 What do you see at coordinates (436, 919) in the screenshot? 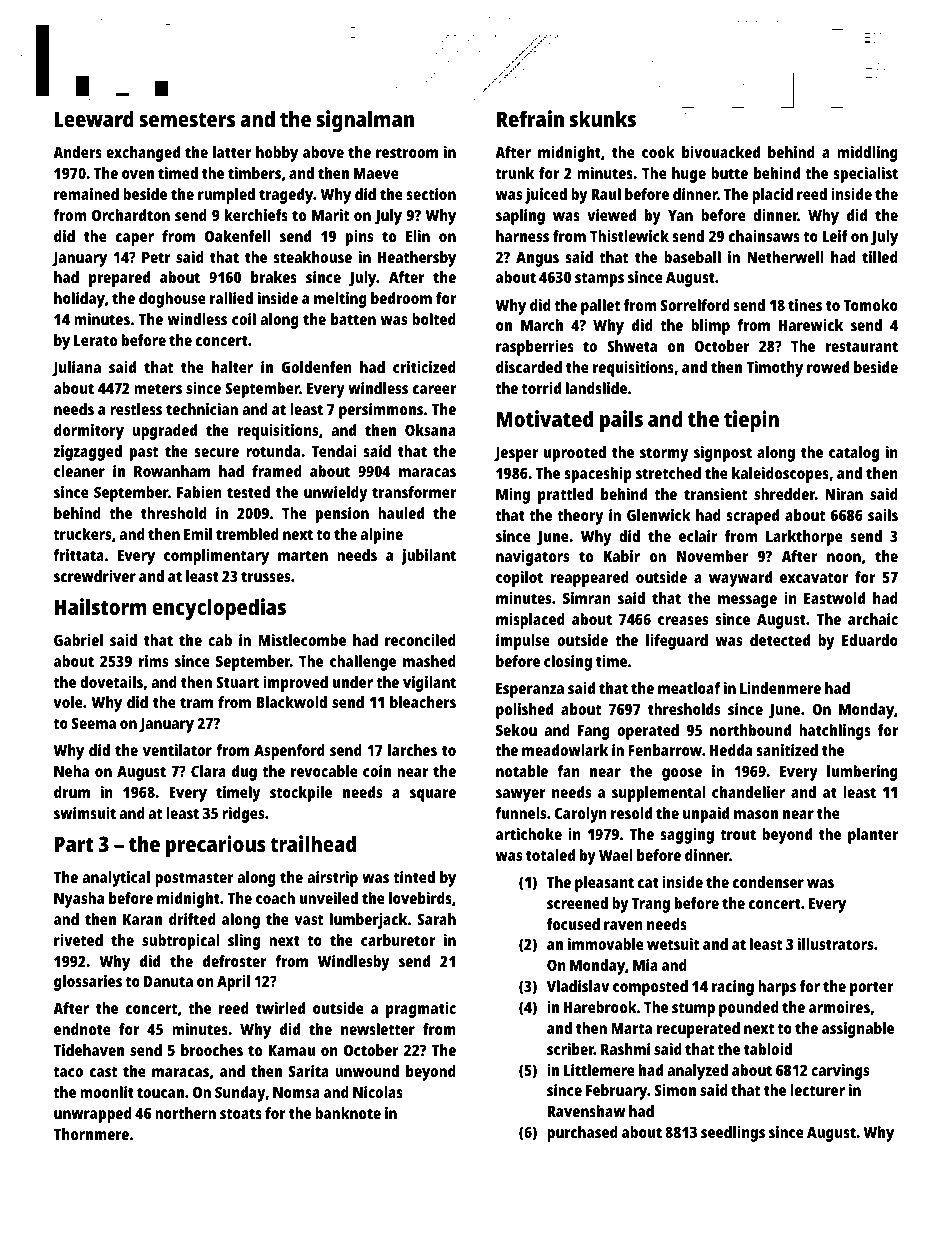
I see `Sarah` at bounding box center [436, 919].
